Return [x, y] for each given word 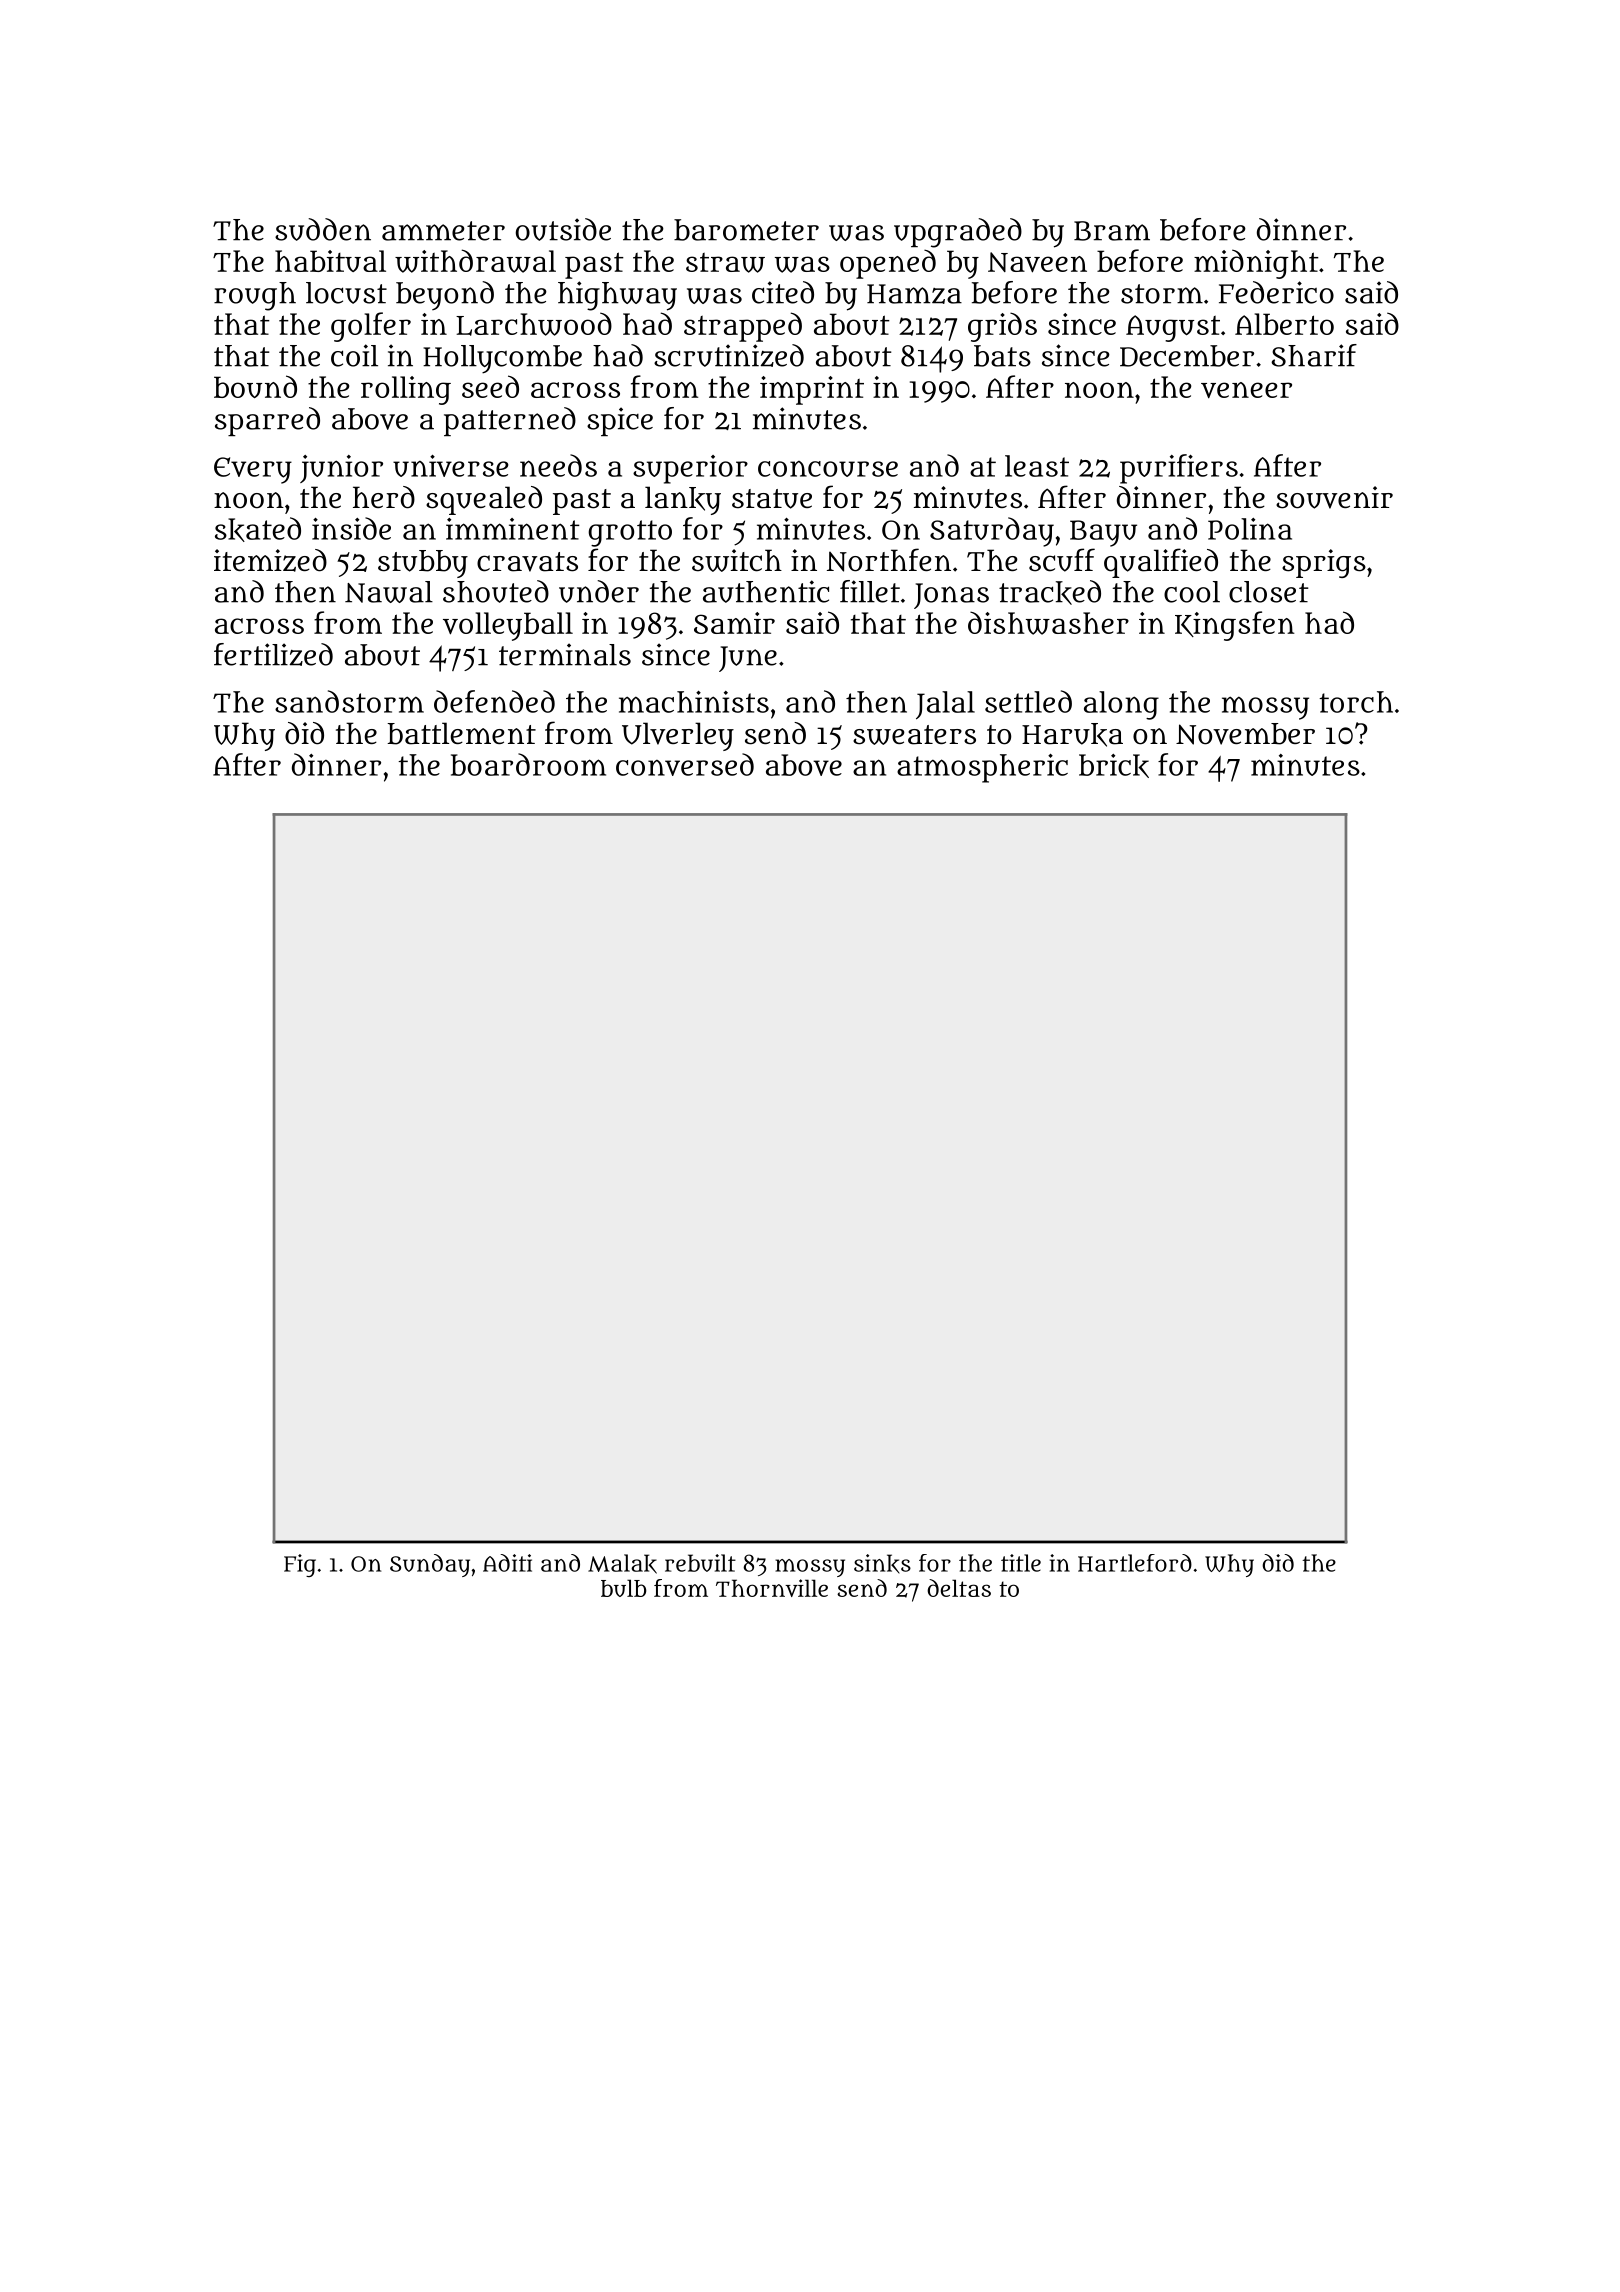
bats [1002, 356]
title [1021, 1563]
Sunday [430, 1565]
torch [1356, 702]
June [748, 659]
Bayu [1103, 533]
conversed [685, 764]
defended [494, 701]
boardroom [528, 764]
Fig [300, 1565]
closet [1268, 592]
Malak [622, 1564]
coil [354, 355]
